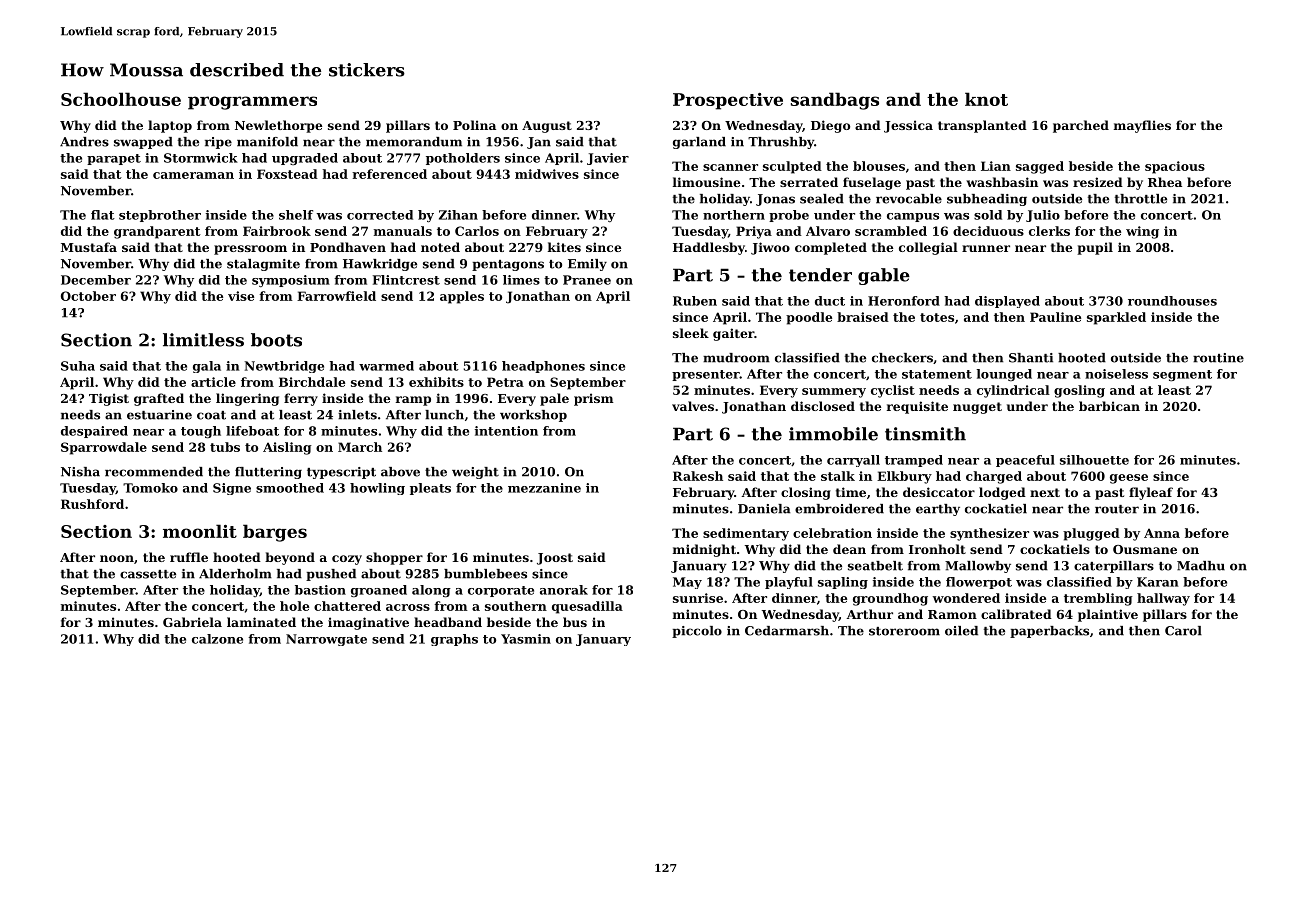 The height and width of the image is (924, 1308). I want to click on Nisha, so click(80, 472).
